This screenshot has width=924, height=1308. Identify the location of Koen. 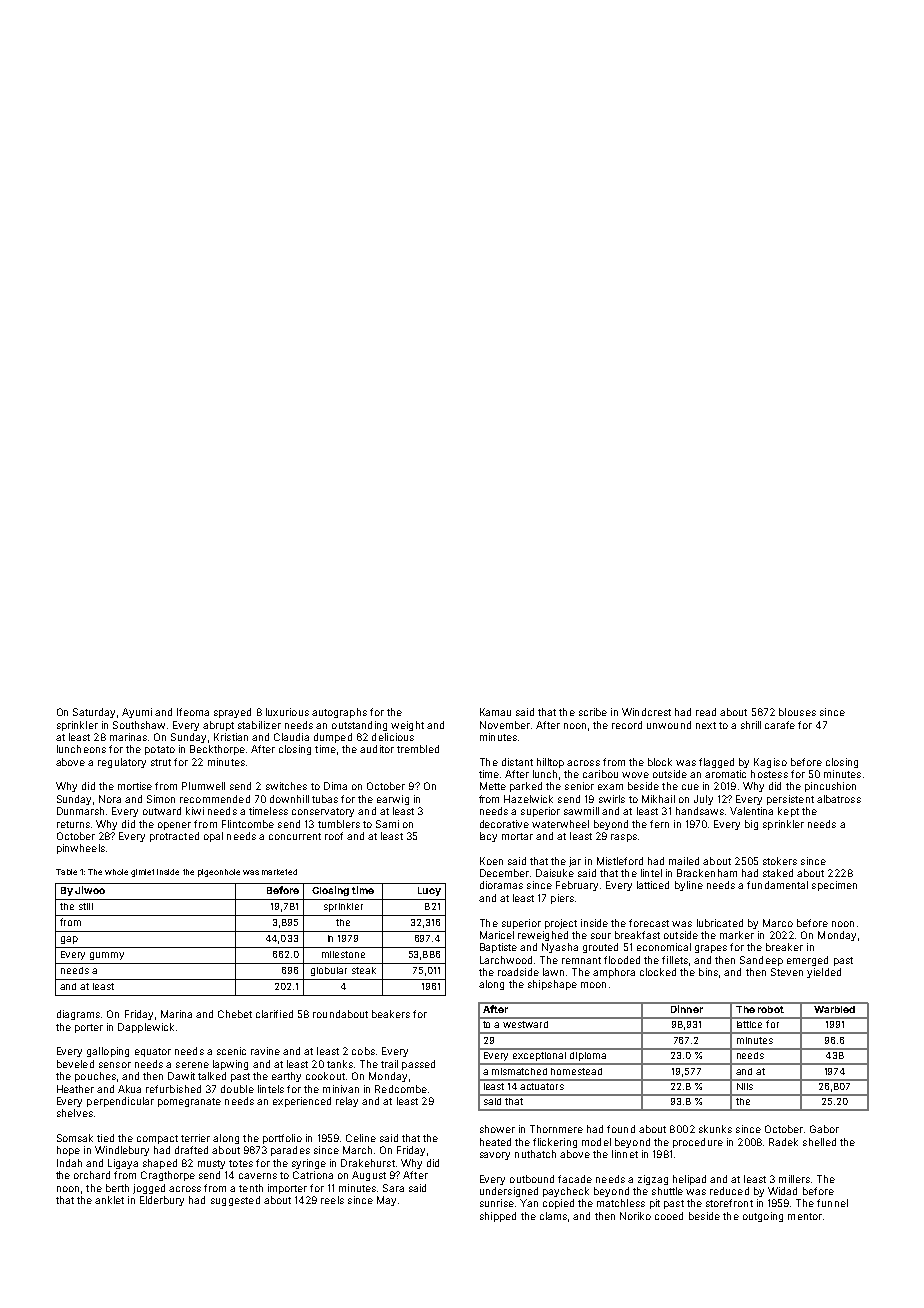
(491, 861).
